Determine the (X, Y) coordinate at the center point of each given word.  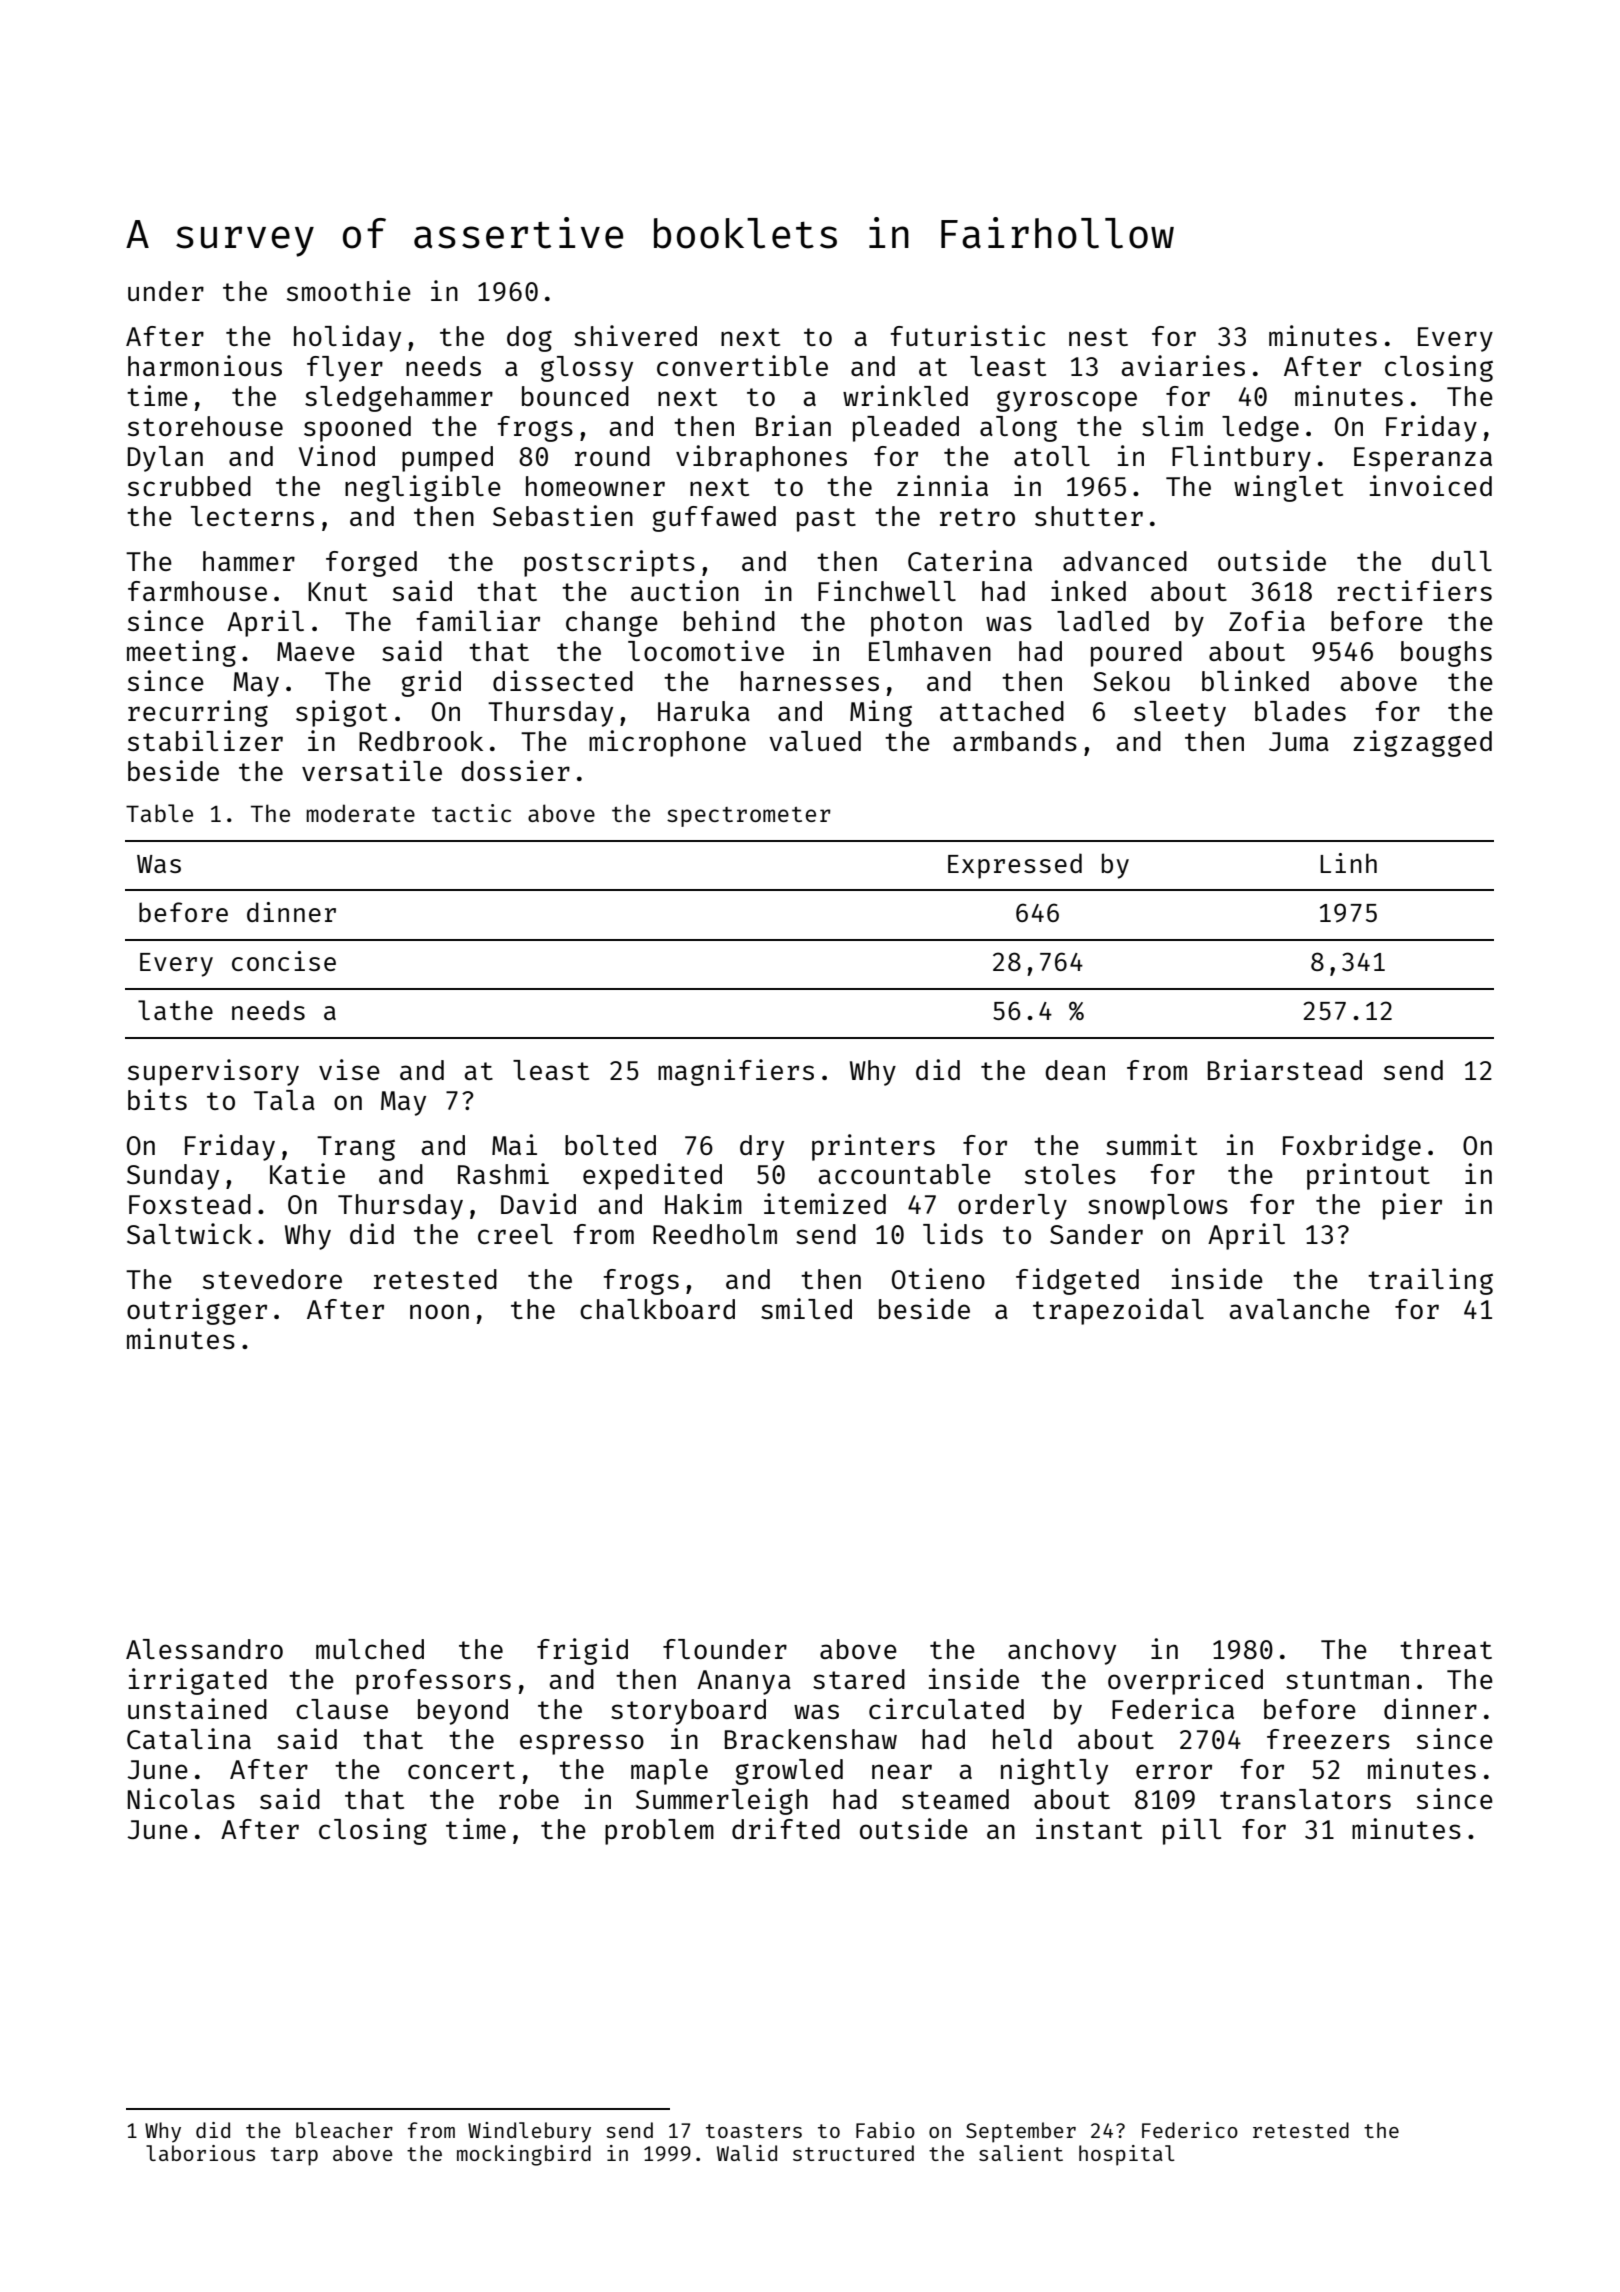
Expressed (1015, 866)
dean (1075, 1070)
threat (1446, 1649)
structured (853, 2153)
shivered (635, 335)
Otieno (938, 1278)
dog (529, 339)
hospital (1127, 2155)
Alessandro (204, 1649)
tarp (294, 2156)
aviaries (1183, 365)
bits (157, 1099)
